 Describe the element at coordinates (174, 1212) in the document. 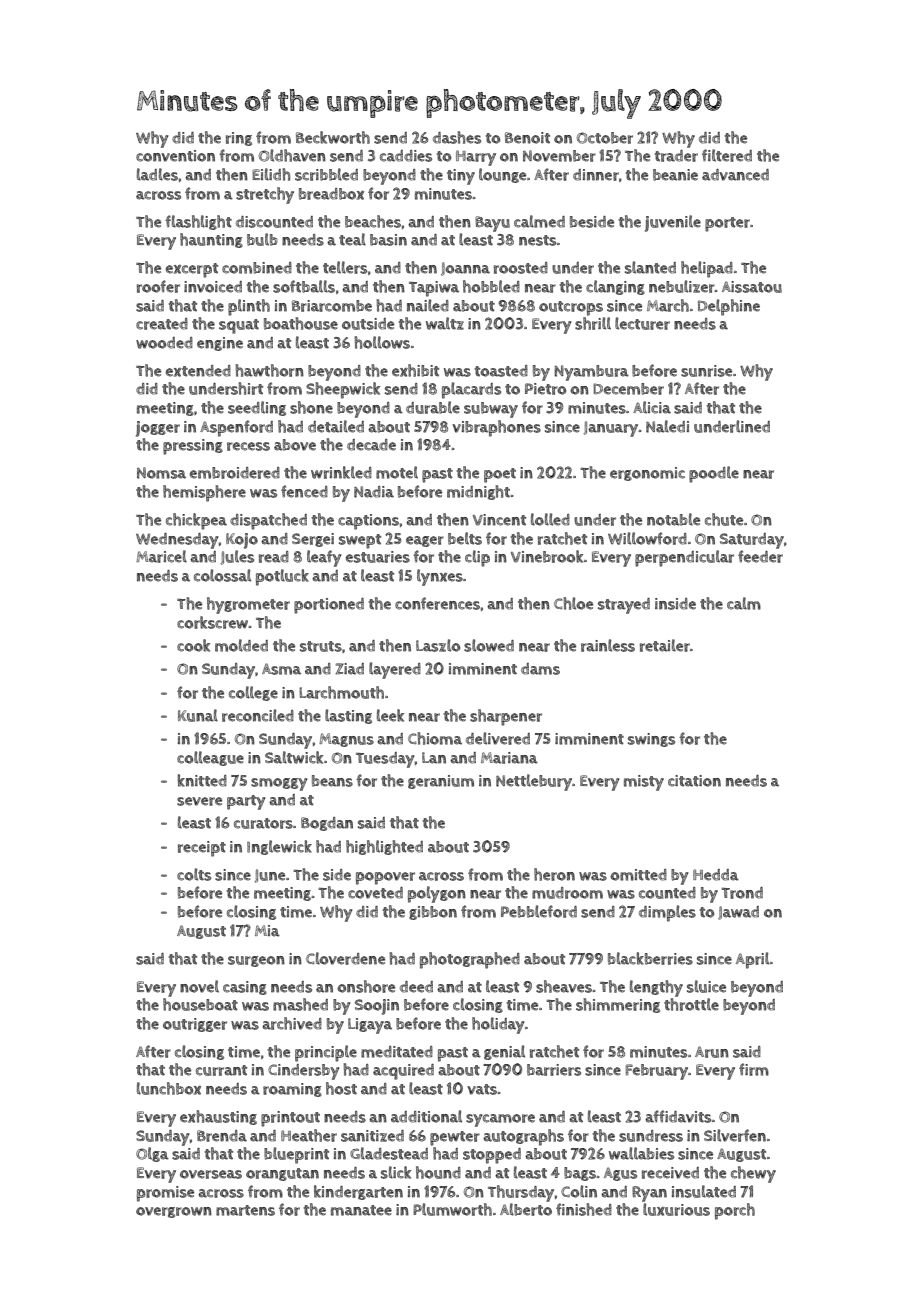

I see `overgrown` at that location.
